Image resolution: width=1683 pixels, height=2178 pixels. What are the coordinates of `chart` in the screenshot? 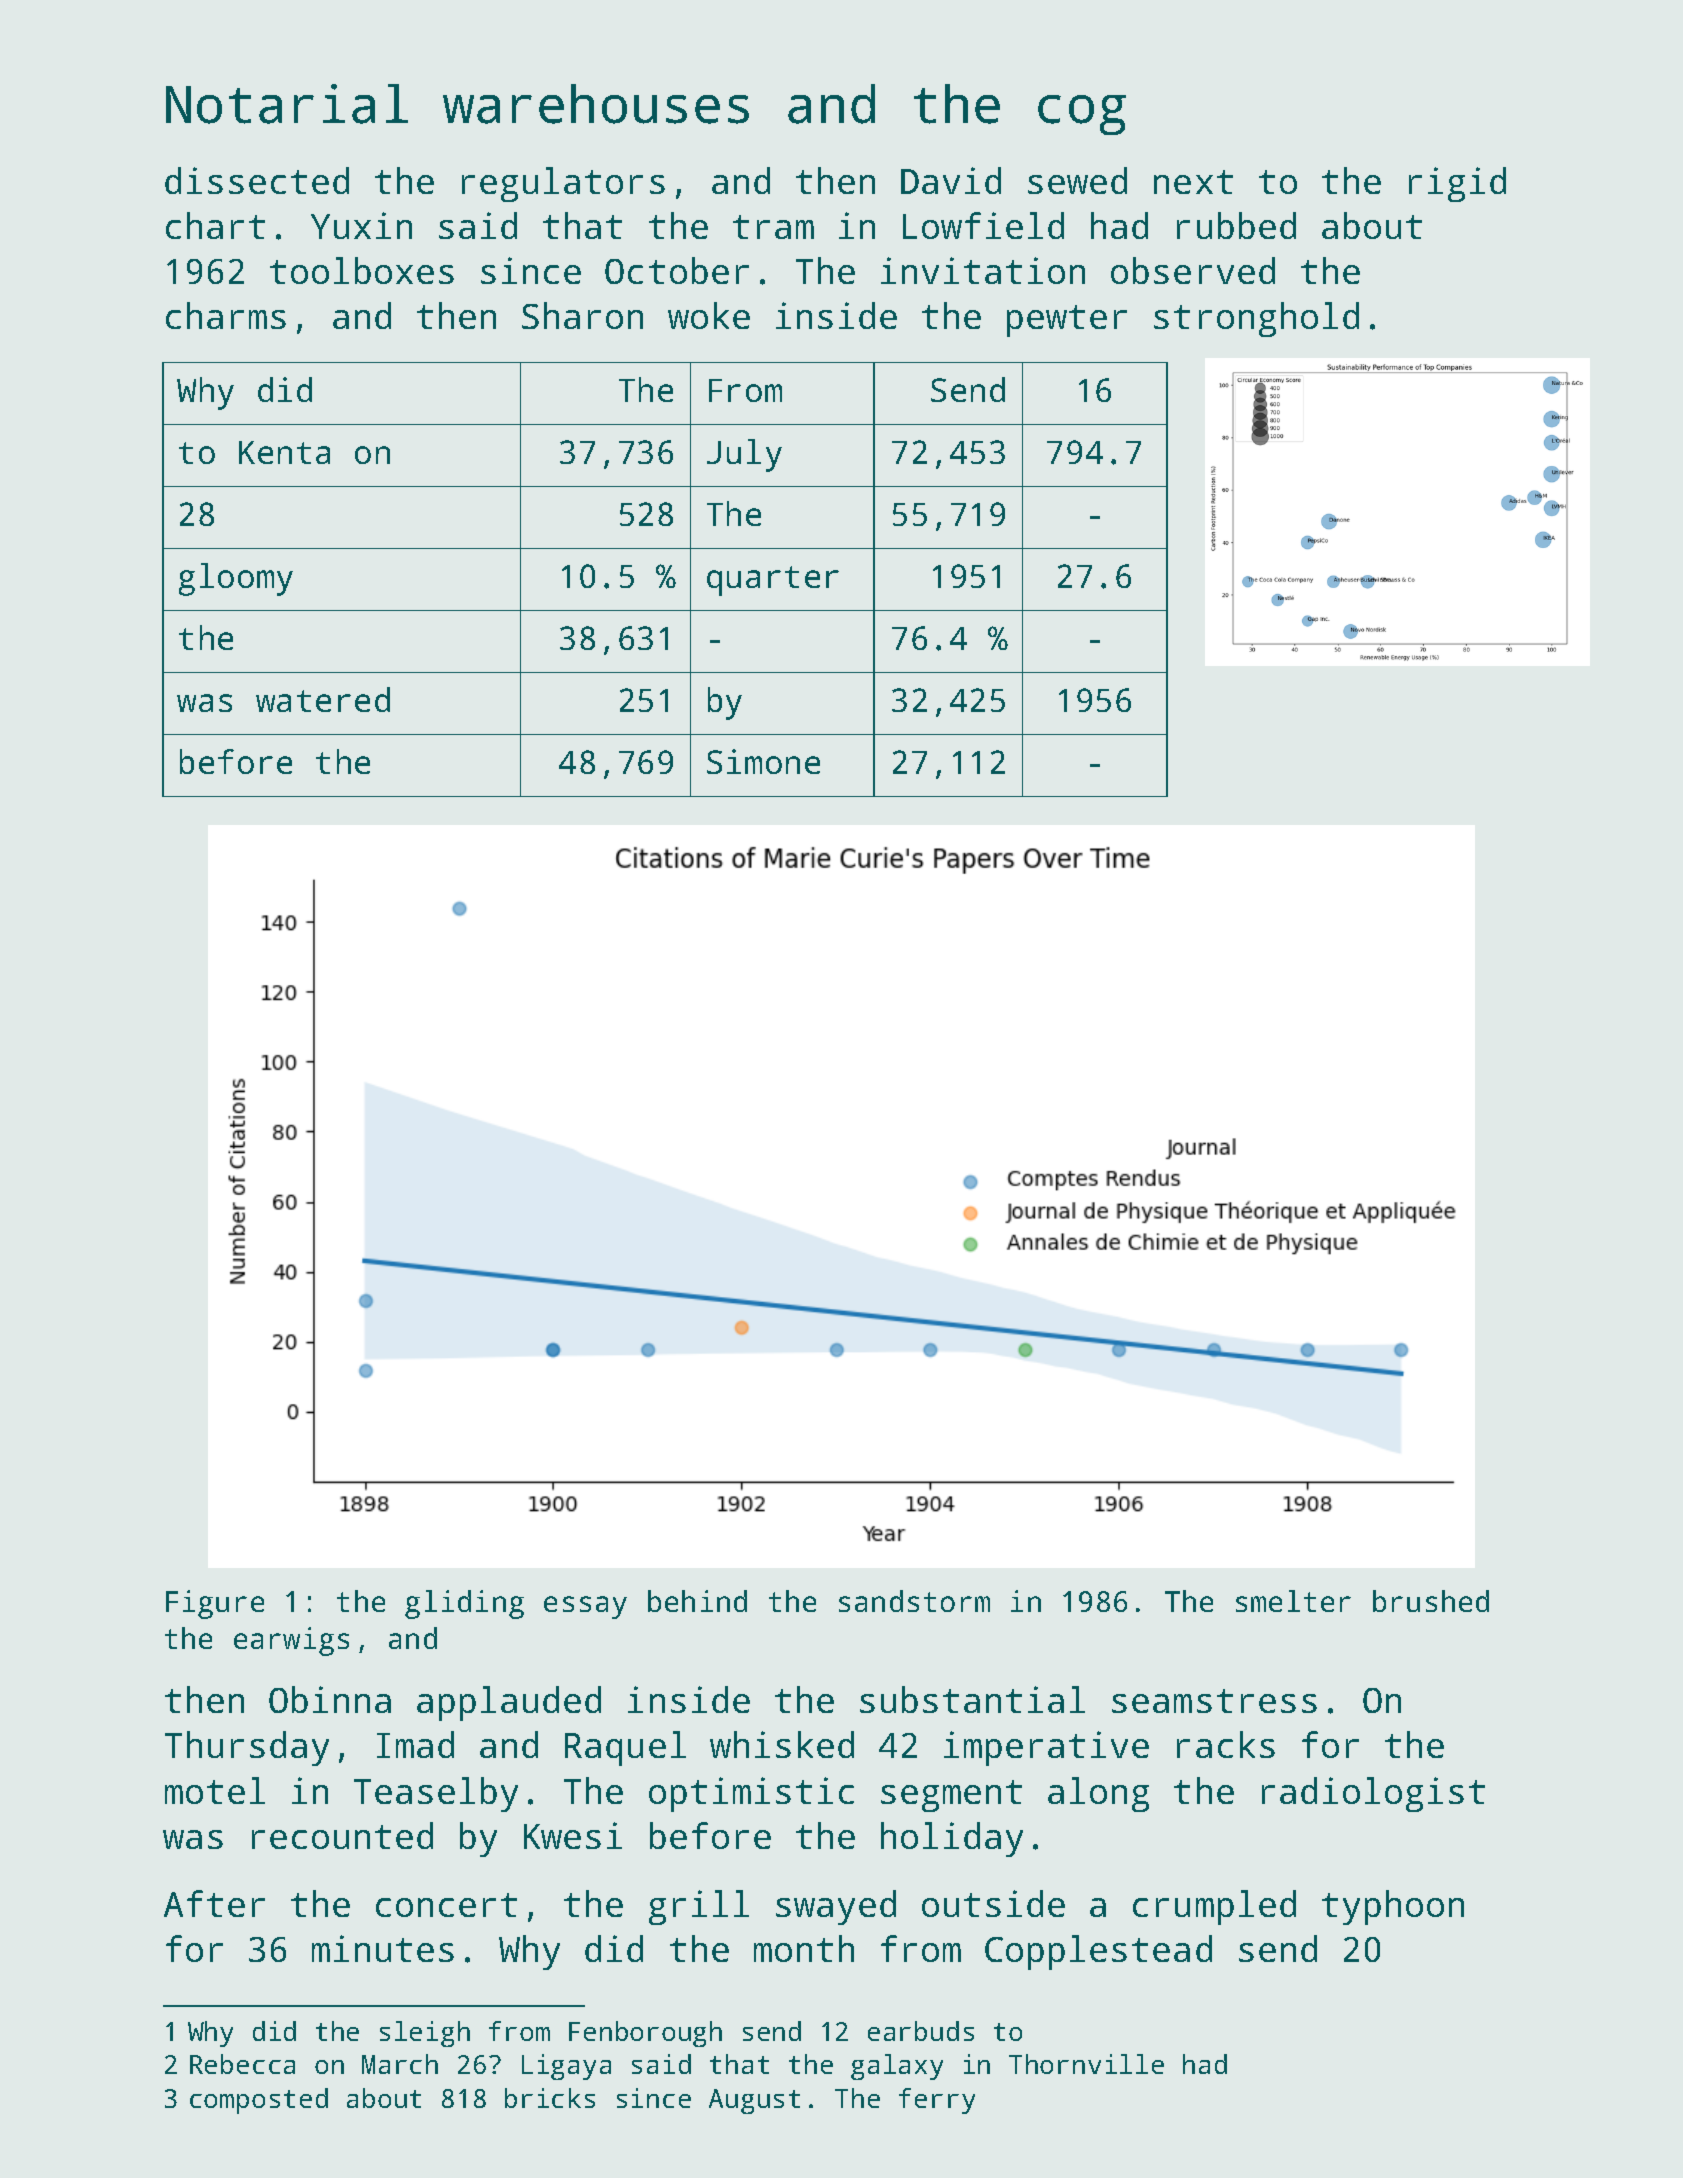 It's located at (215, 225).
